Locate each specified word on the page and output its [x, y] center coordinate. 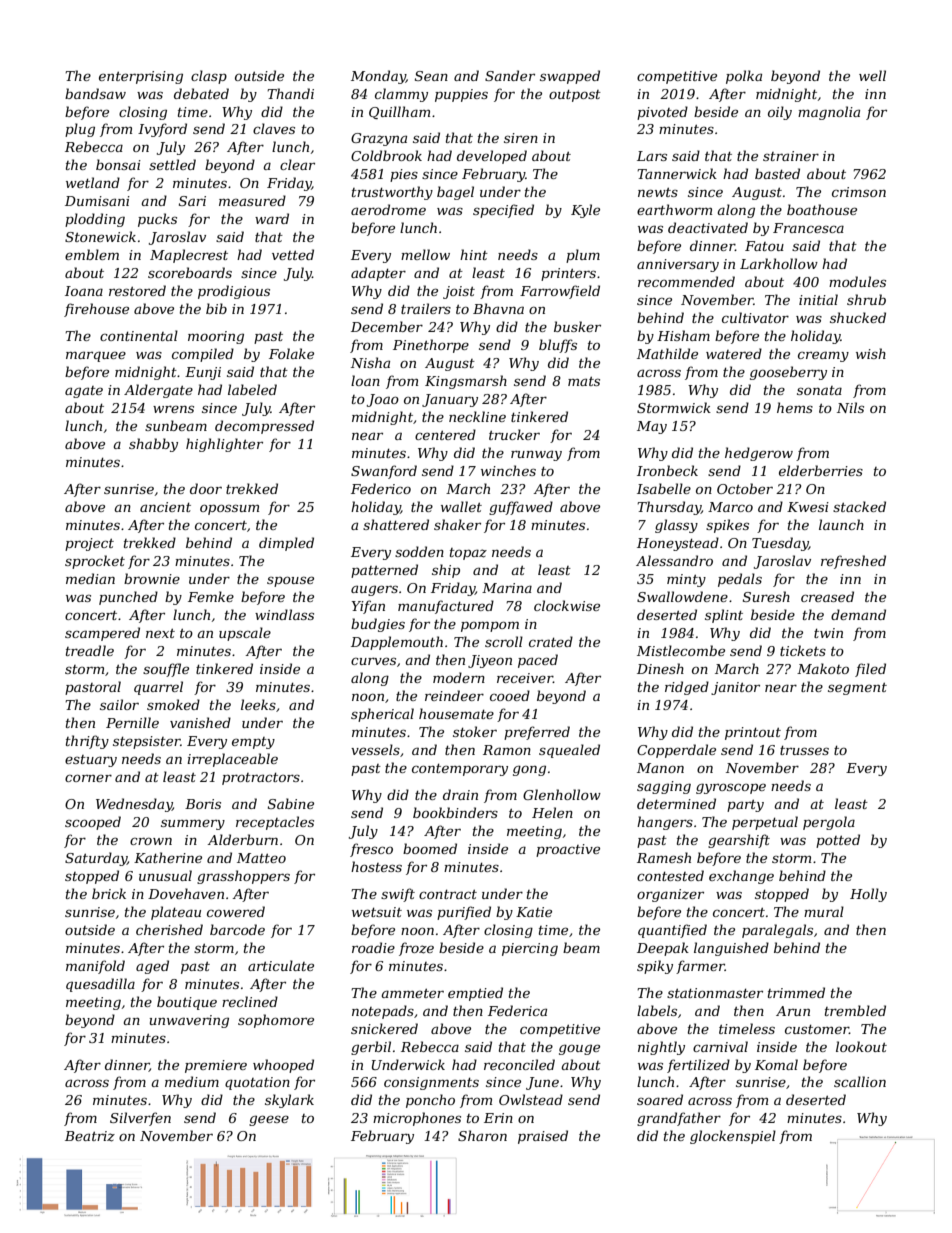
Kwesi [808, 507]
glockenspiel [733, 1137]
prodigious [234, 292]
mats [584, 381]
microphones [417, 1119]
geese [269, 1120]
